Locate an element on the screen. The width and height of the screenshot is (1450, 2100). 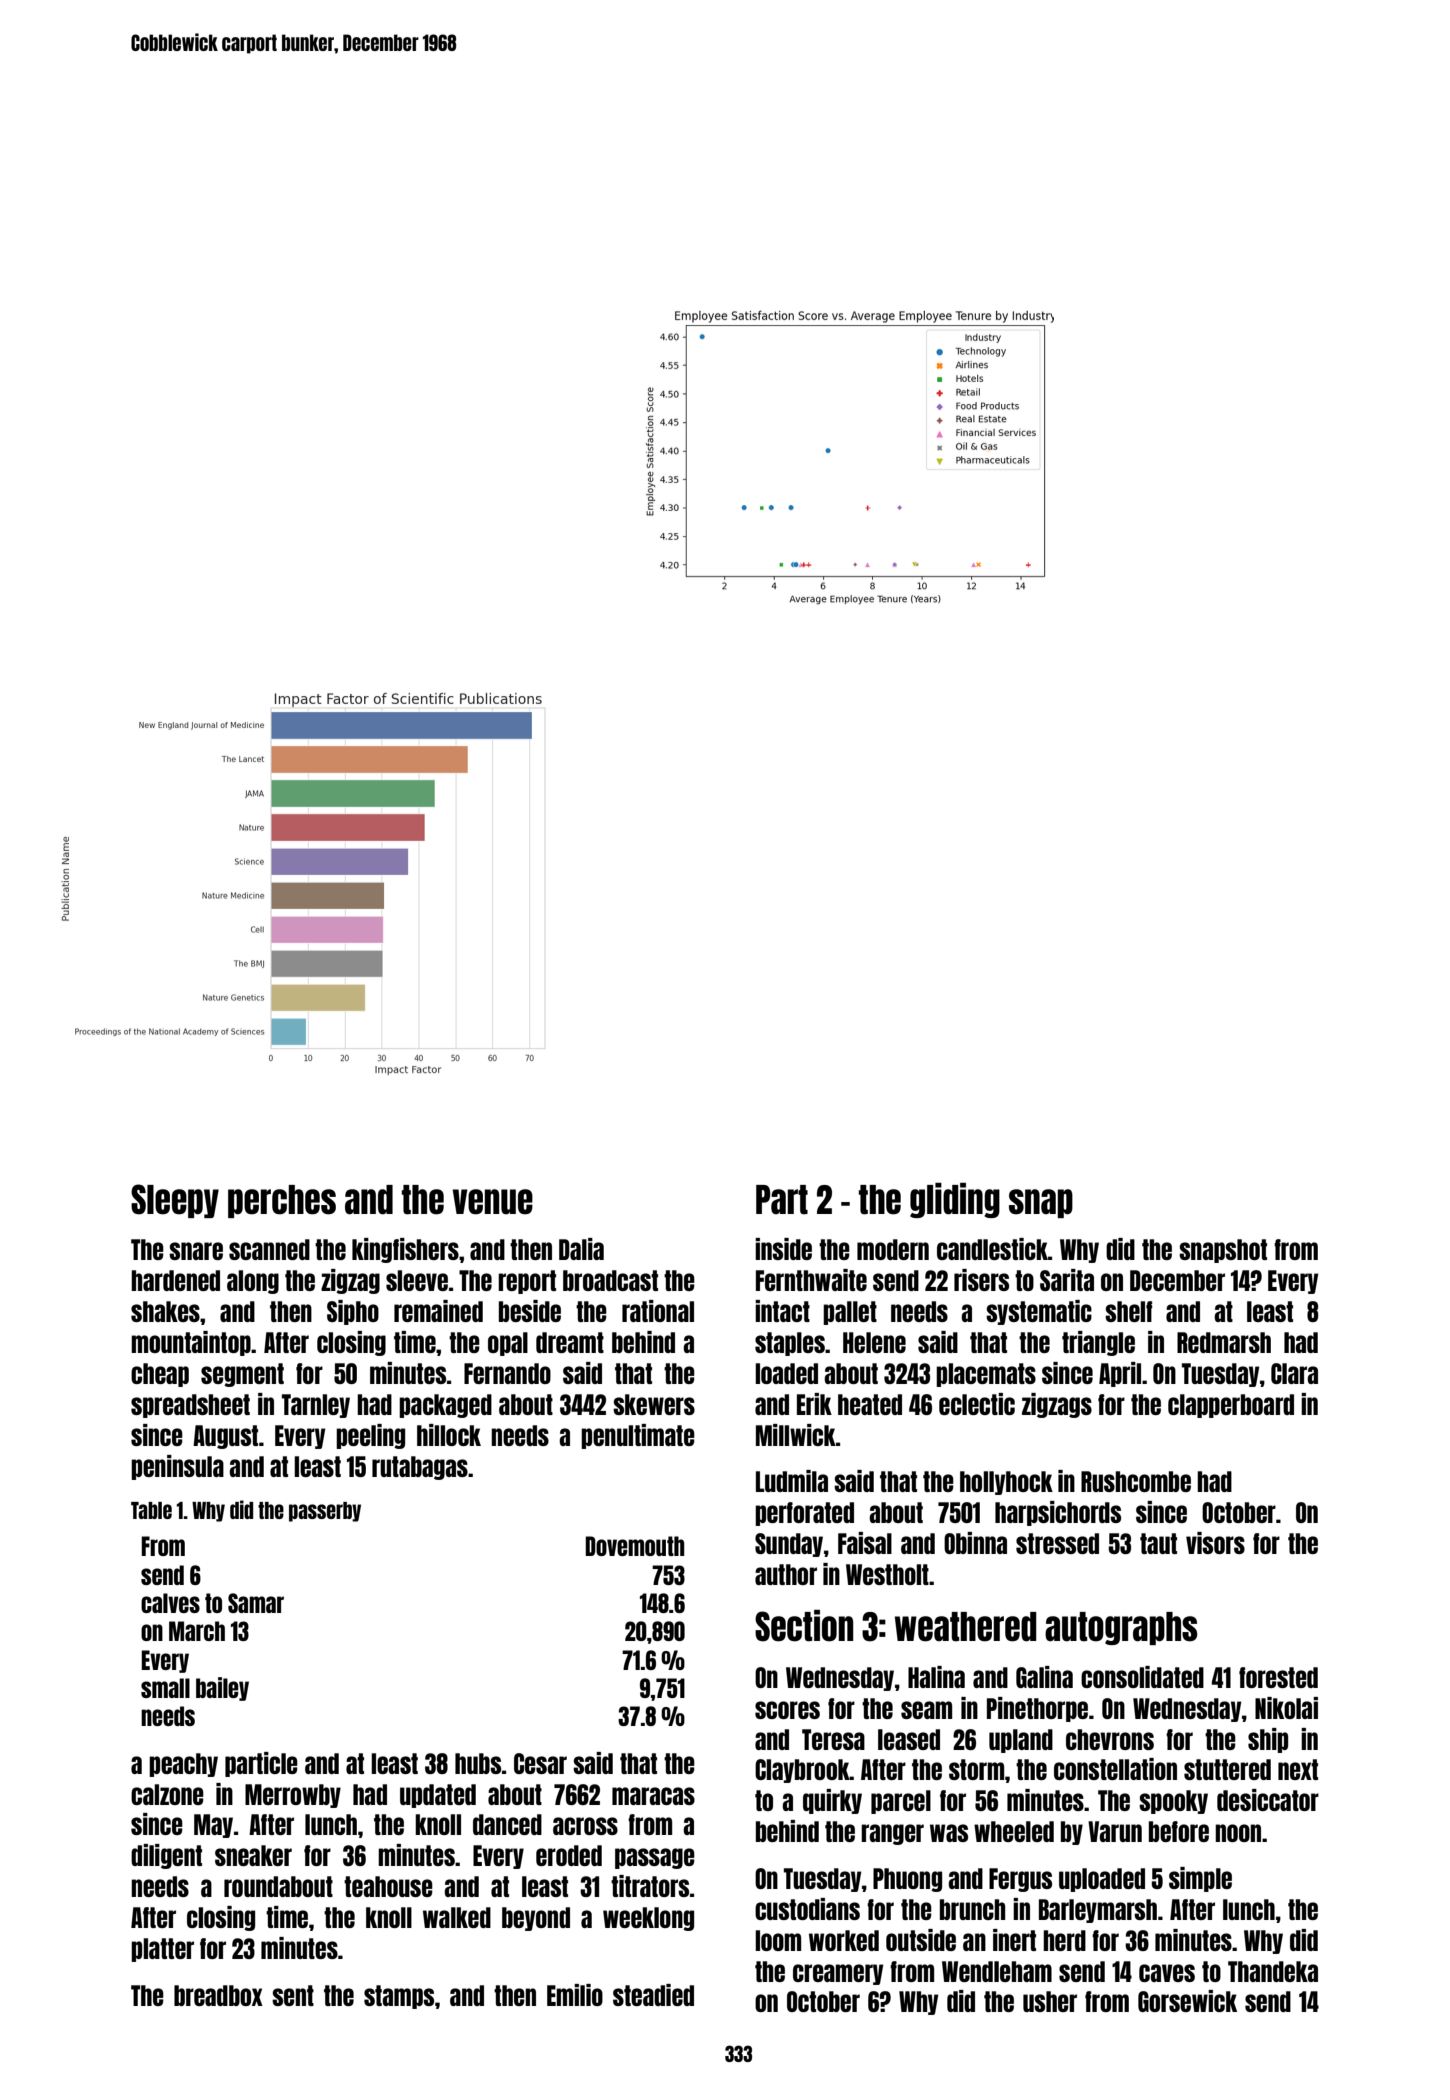
candlestick is located at coordinates (992, 1249).
